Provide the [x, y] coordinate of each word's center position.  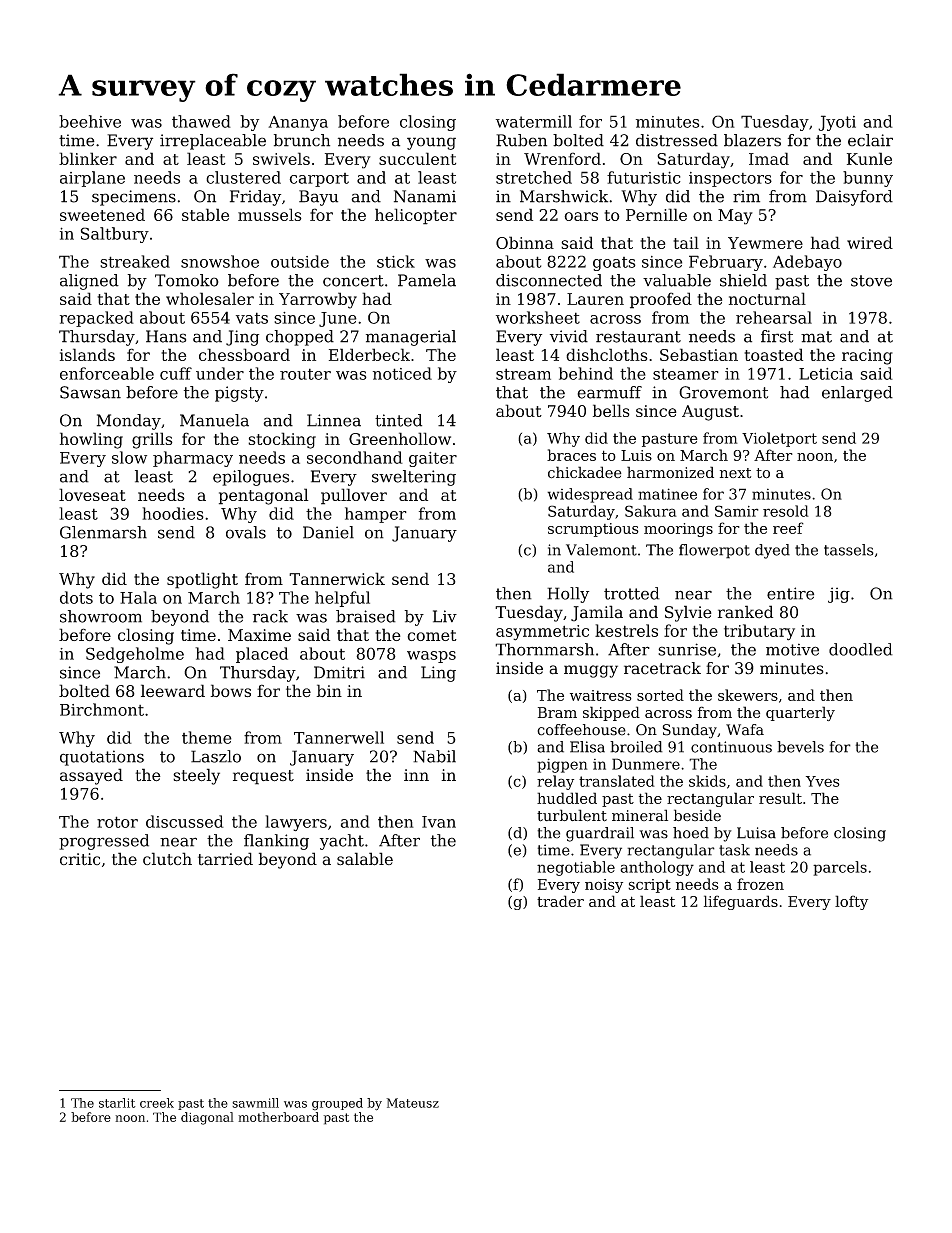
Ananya [298, 123]
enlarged [857, 394]
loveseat [92, 494]
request [263, 777]
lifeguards [741, 902]
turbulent [572, 815]
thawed [201, 121]
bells [611, 410]
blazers [752, 140]
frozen [760, 884]
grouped [337, 1104]
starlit [117, 1103]
